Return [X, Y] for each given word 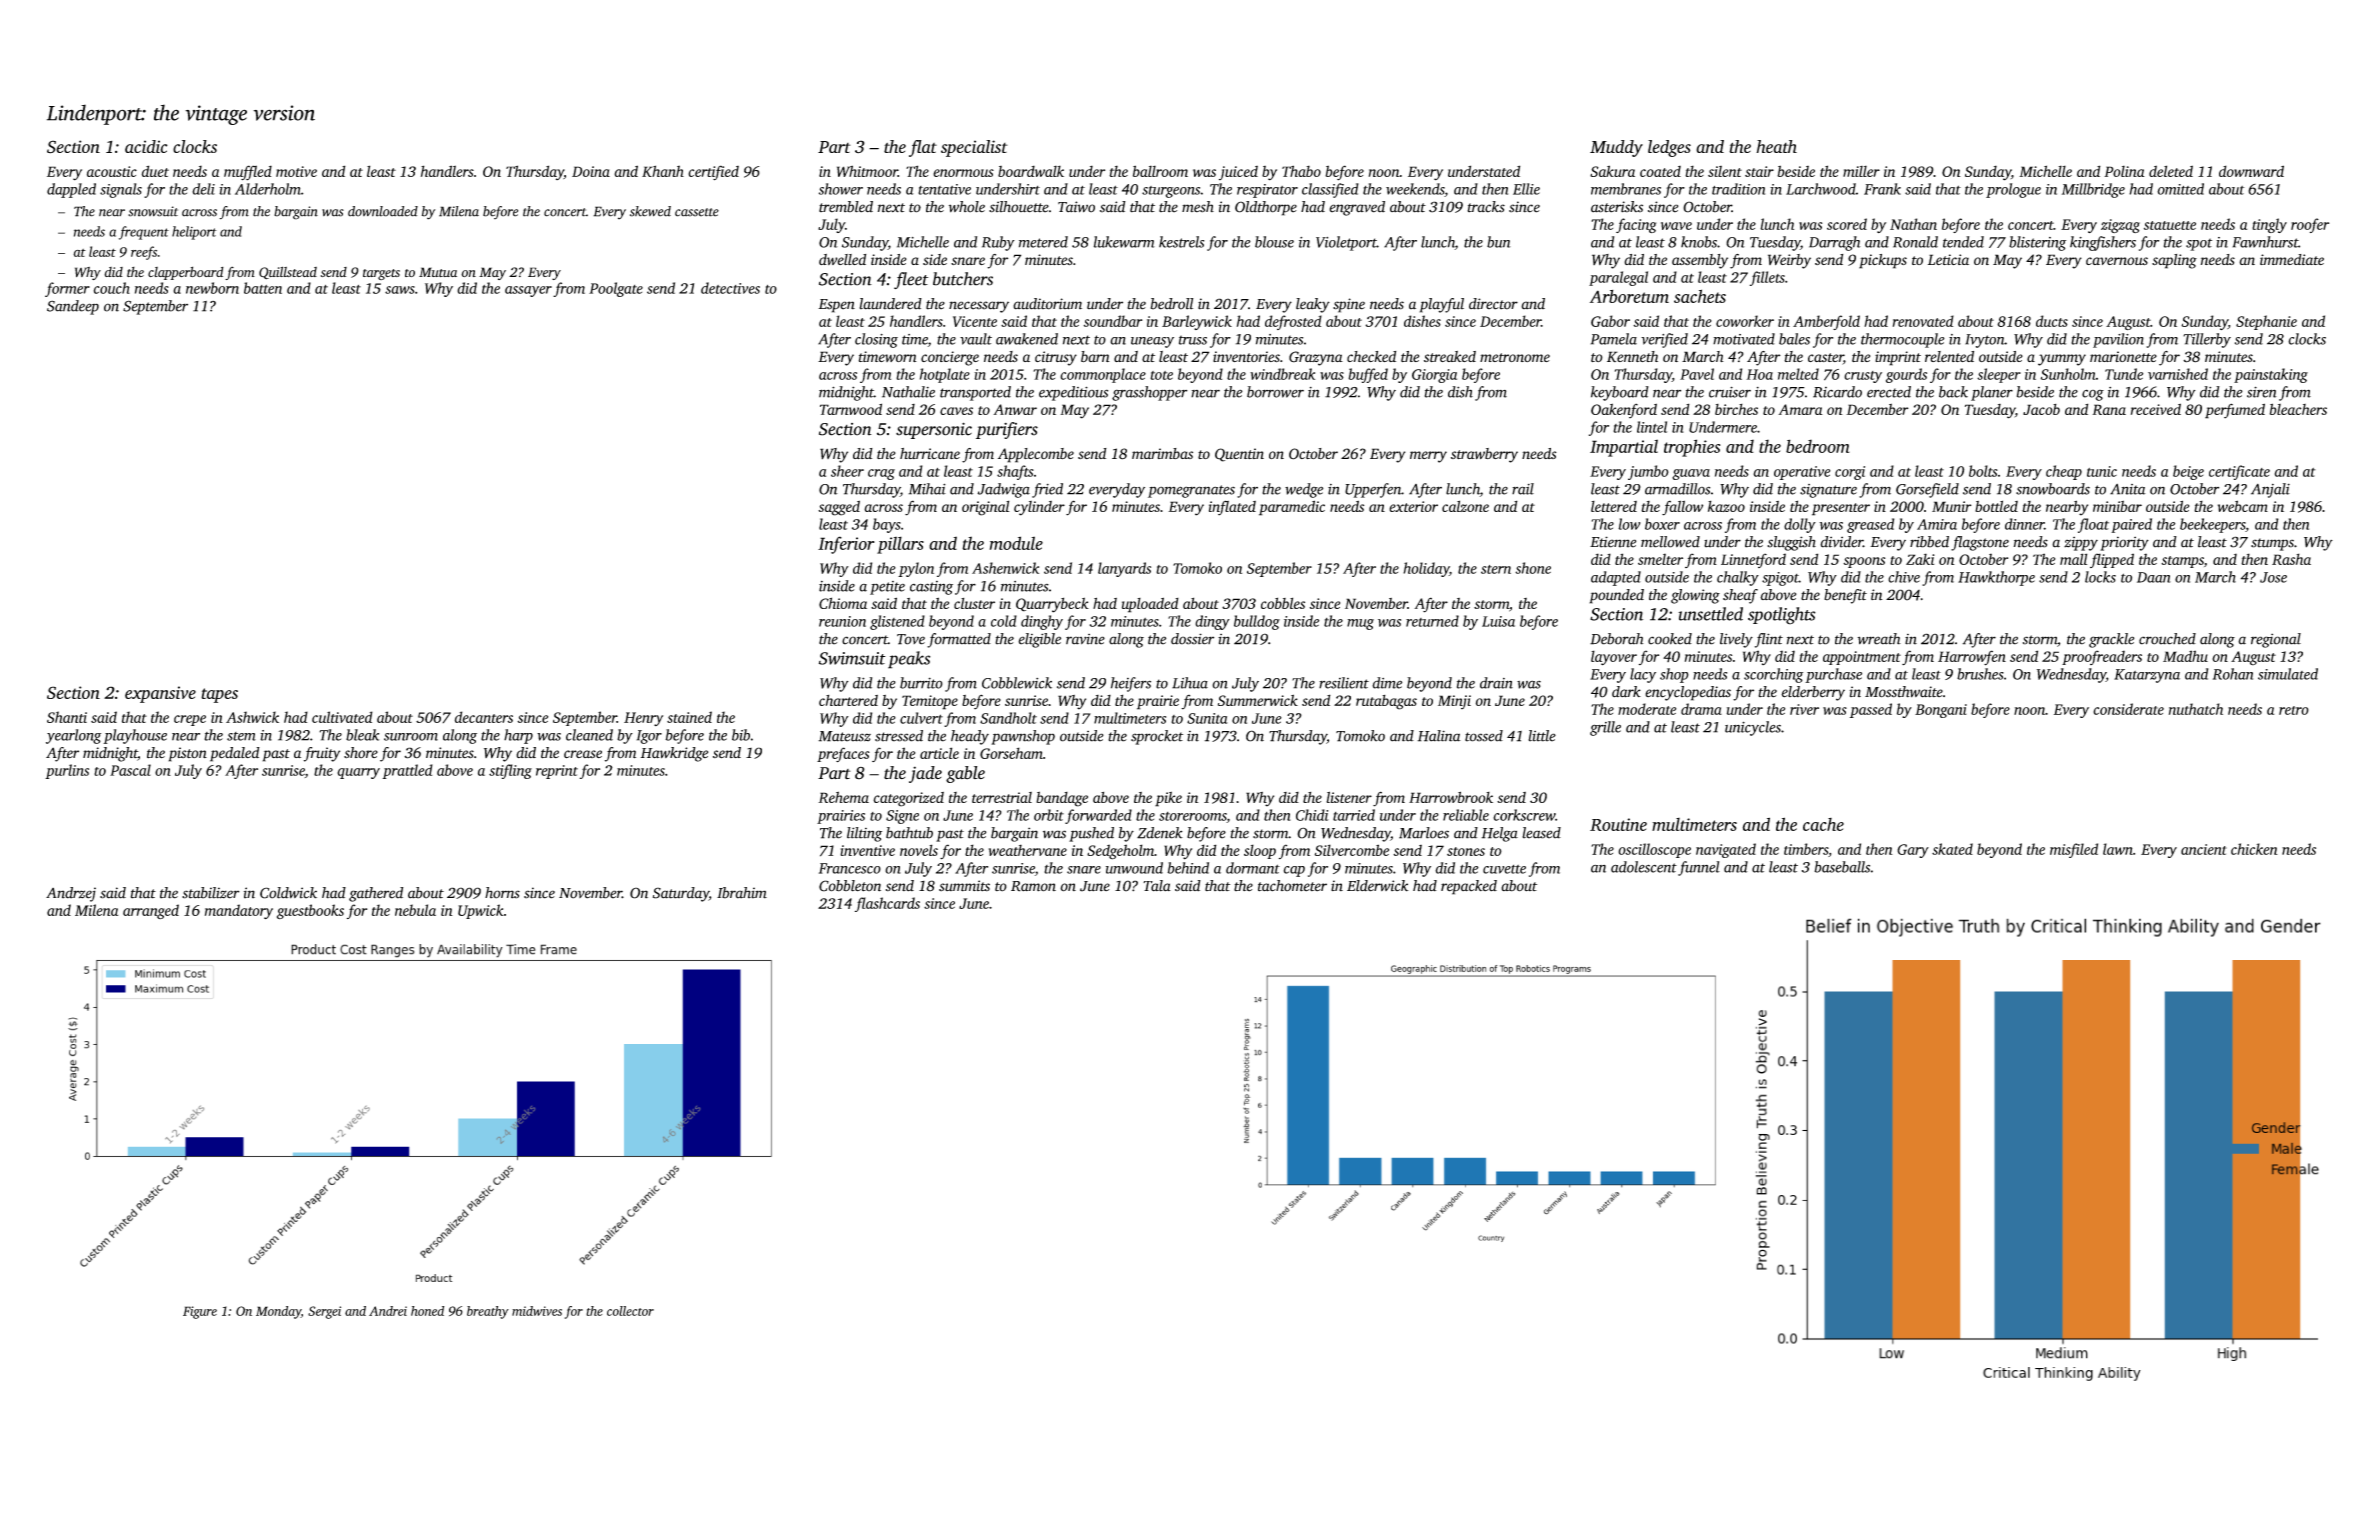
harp [518, 736]
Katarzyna [2147, 676]
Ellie [1526, 189]
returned [1432, 621]
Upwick [481, 911]
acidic [146, 146]
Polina [2124, 171]
